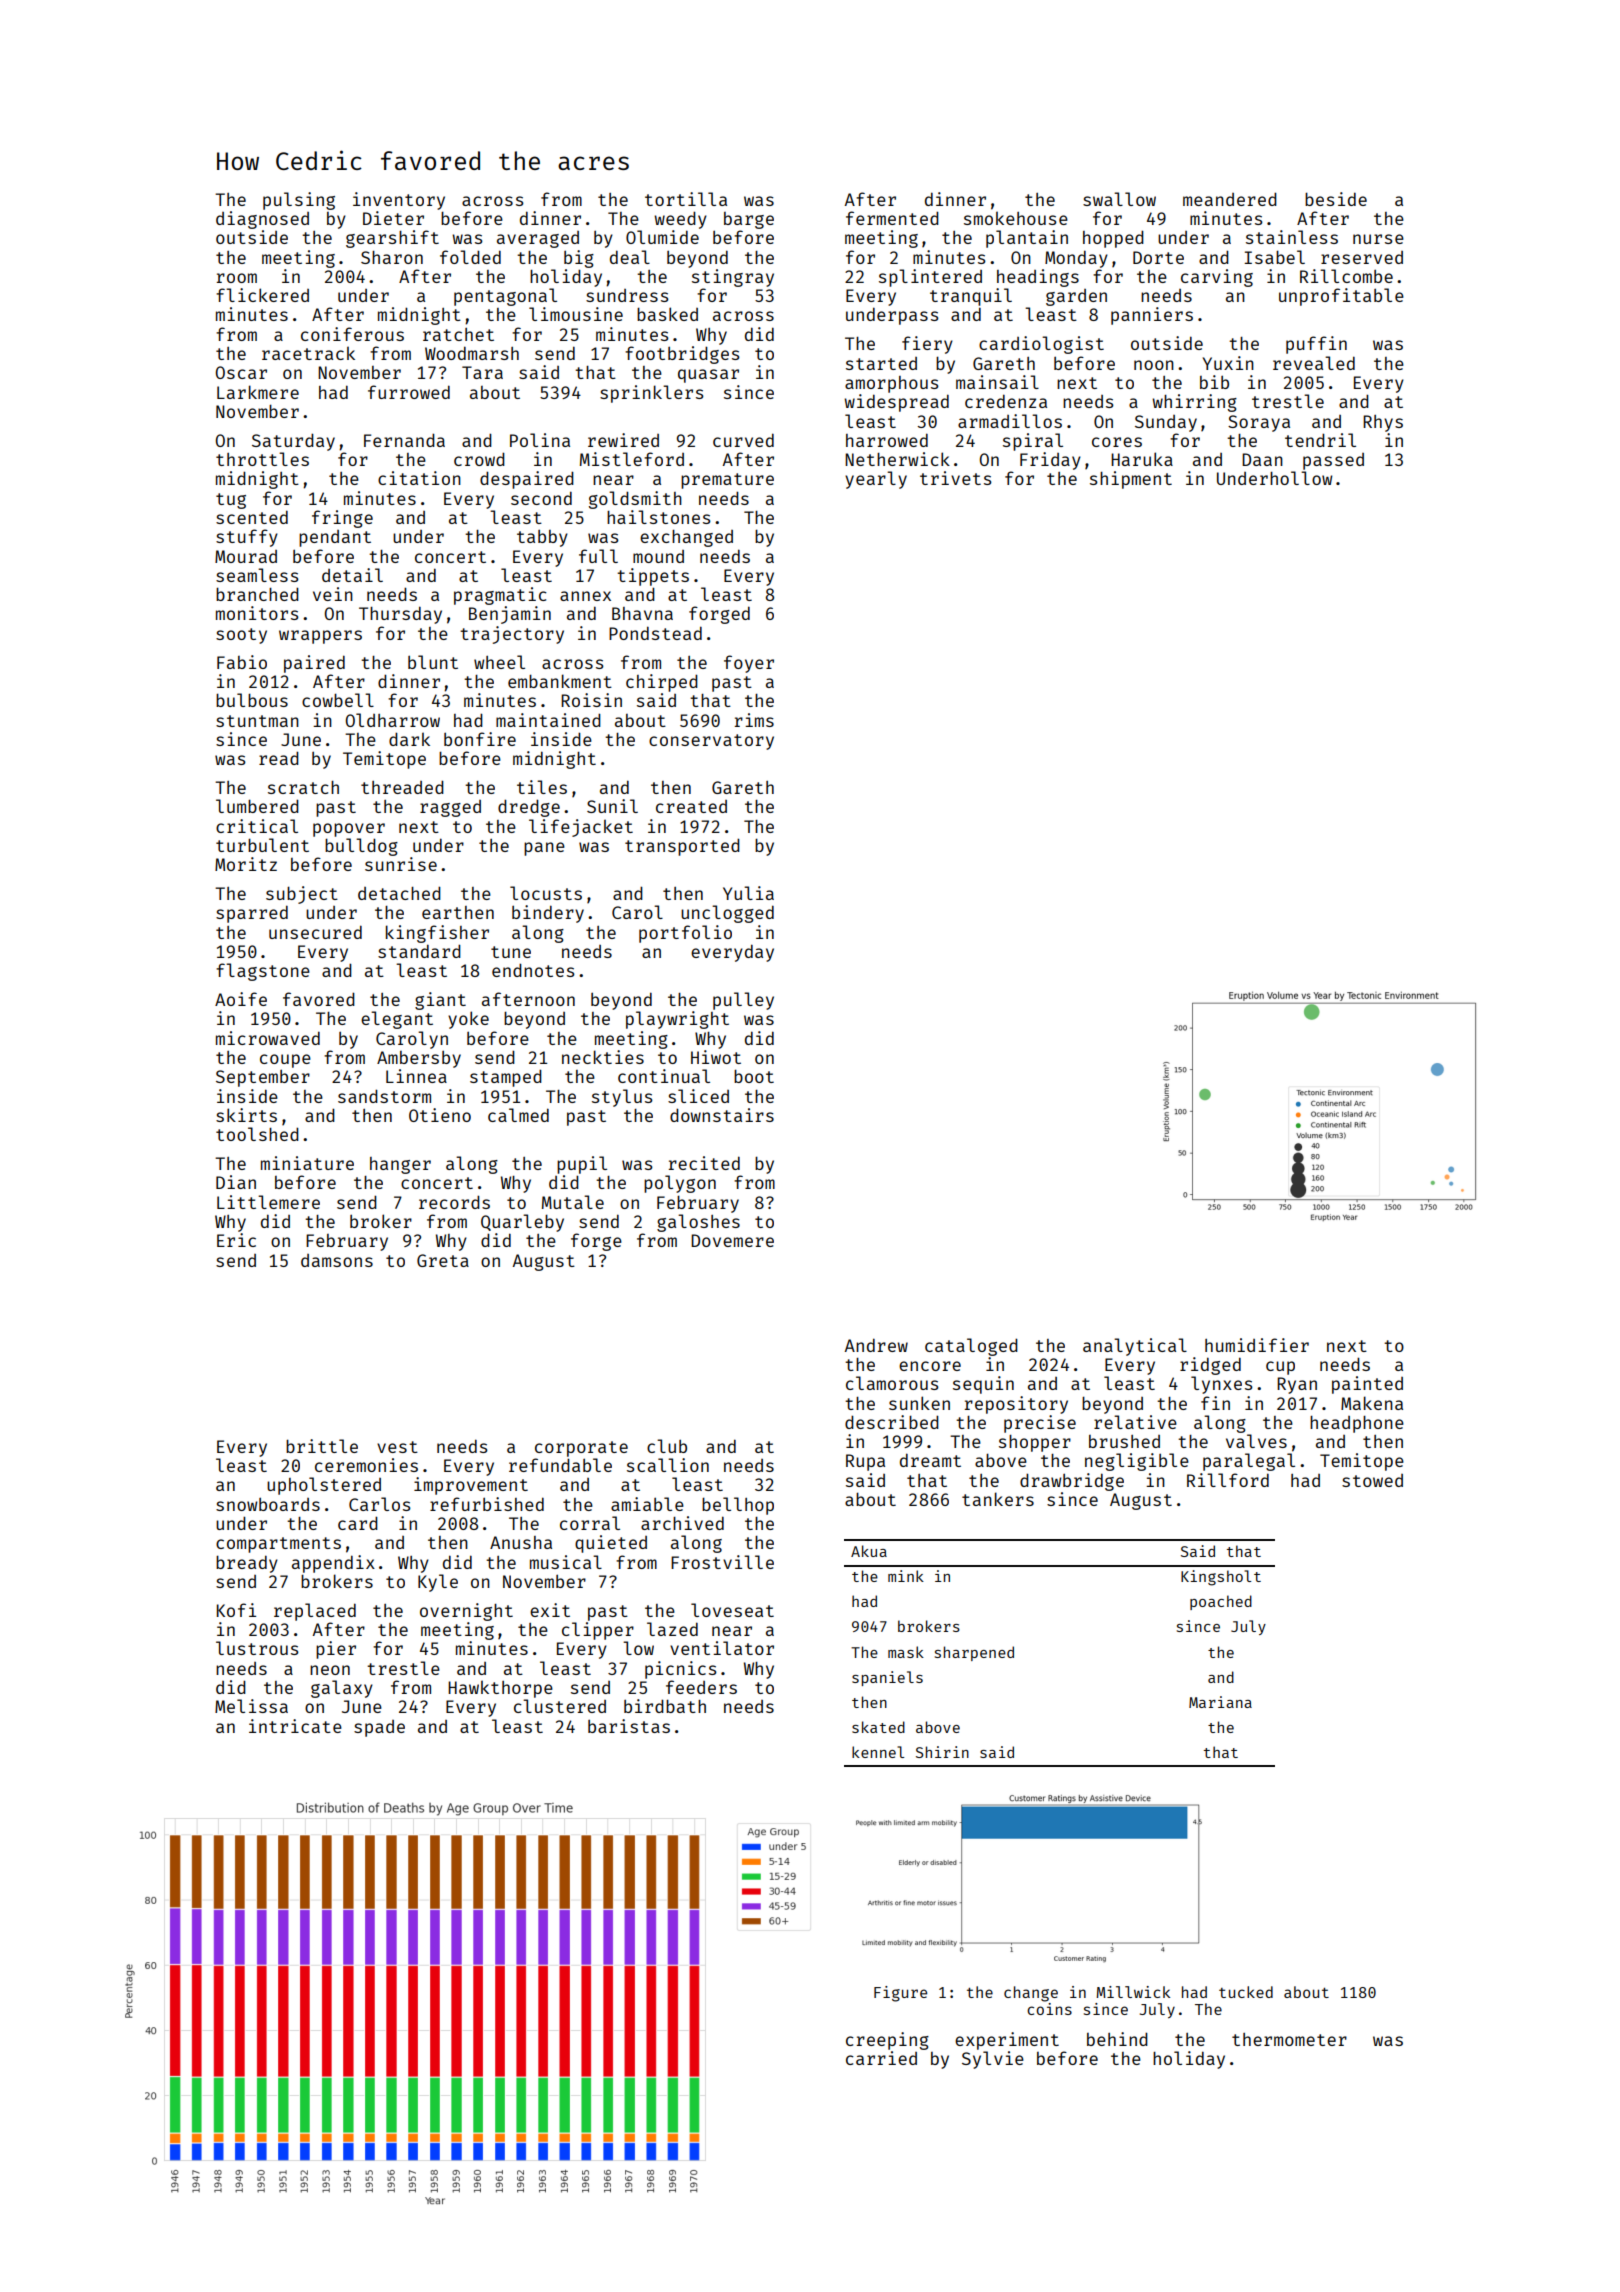 This page has height=2292, width=1620. What do you see at coordinates (262, 220) in the page?
I see `diagnosed` at bounding box center [262, 220].
